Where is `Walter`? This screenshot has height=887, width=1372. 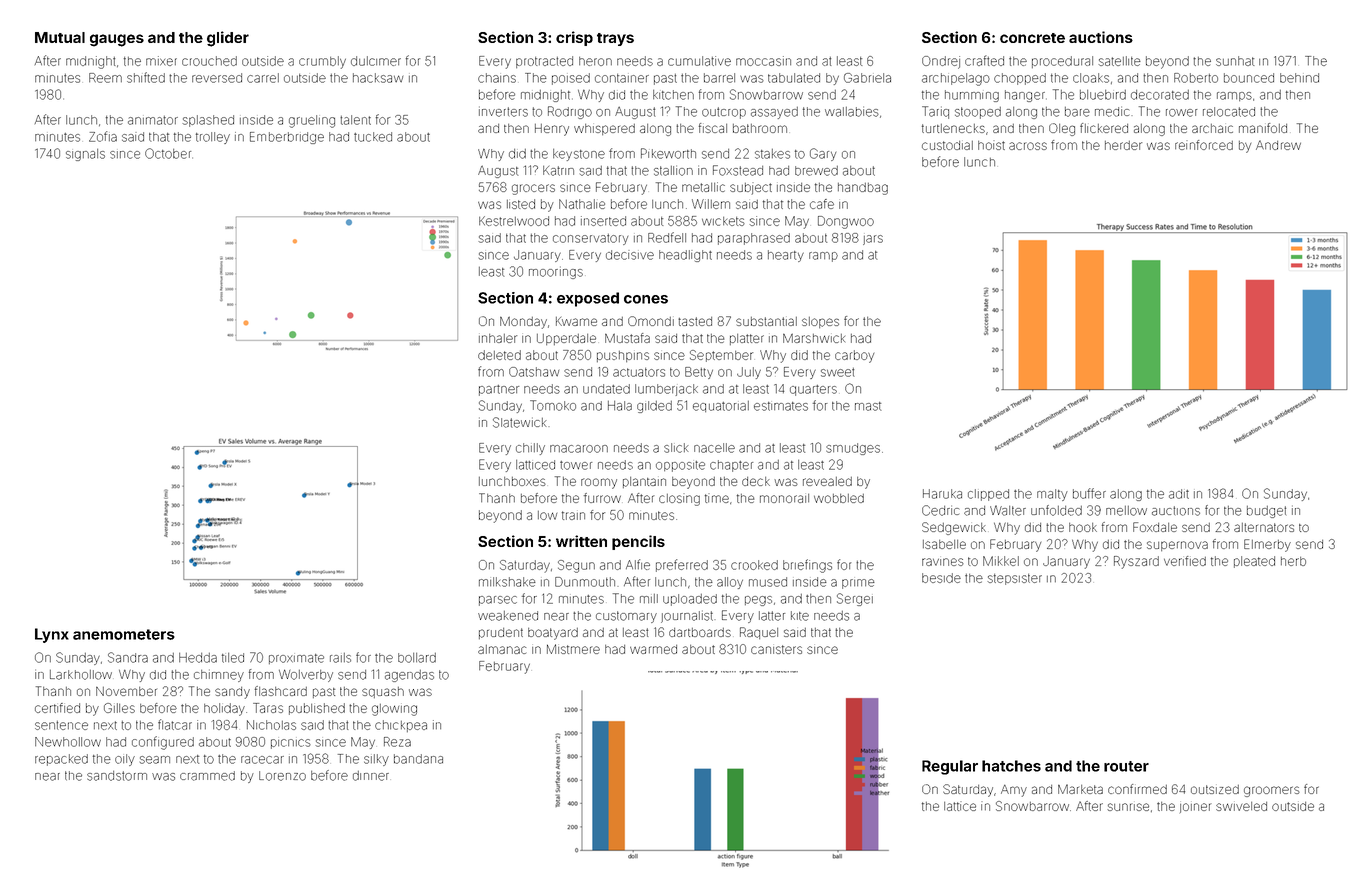 Walter is located at coordinates (1008, 510).
